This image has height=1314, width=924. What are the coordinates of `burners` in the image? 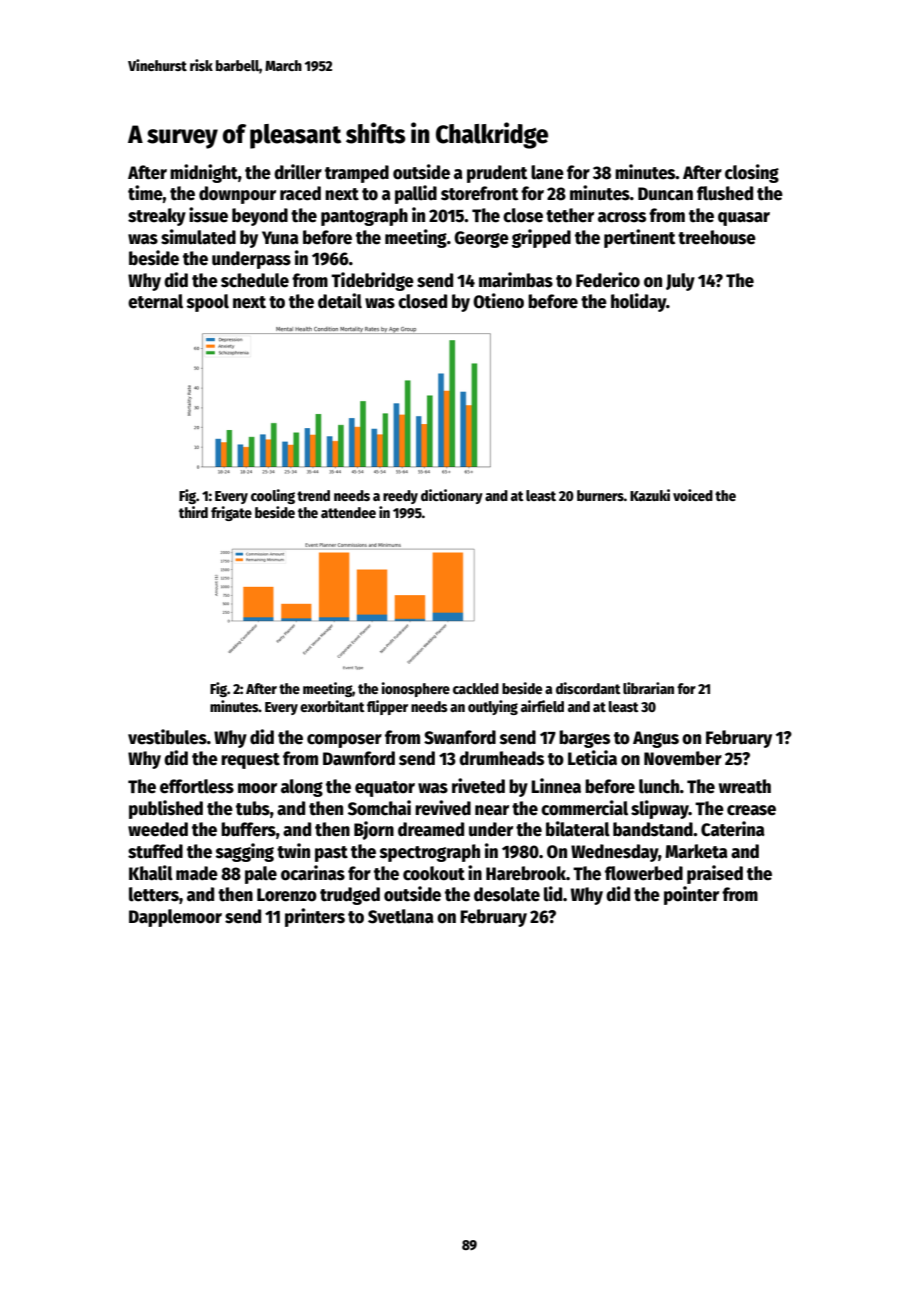 It's located at (600, 495).
